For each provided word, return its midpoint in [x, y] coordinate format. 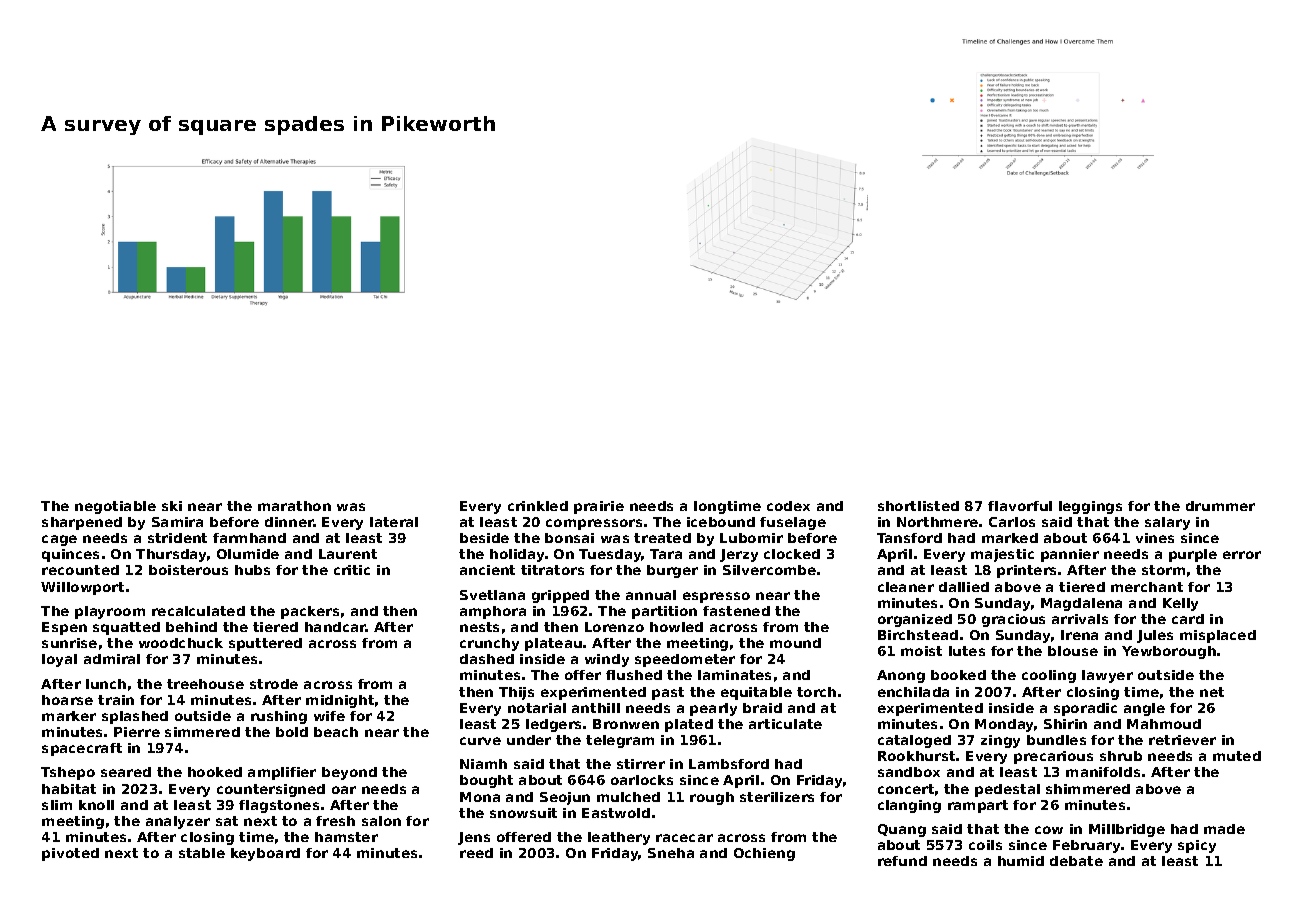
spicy [1197, 846]
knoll [96, 805]
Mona [480, 797]
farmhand [249, 538]
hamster [346, 837]
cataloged [914, 741]
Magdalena [1081, 604]
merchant [1147, 587]
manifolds [1103, 772]
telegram [620, 741]
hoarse [67, 700]
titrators [552, 570]
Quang [902, 830]
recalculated [198, 611]
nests [479, 627]
